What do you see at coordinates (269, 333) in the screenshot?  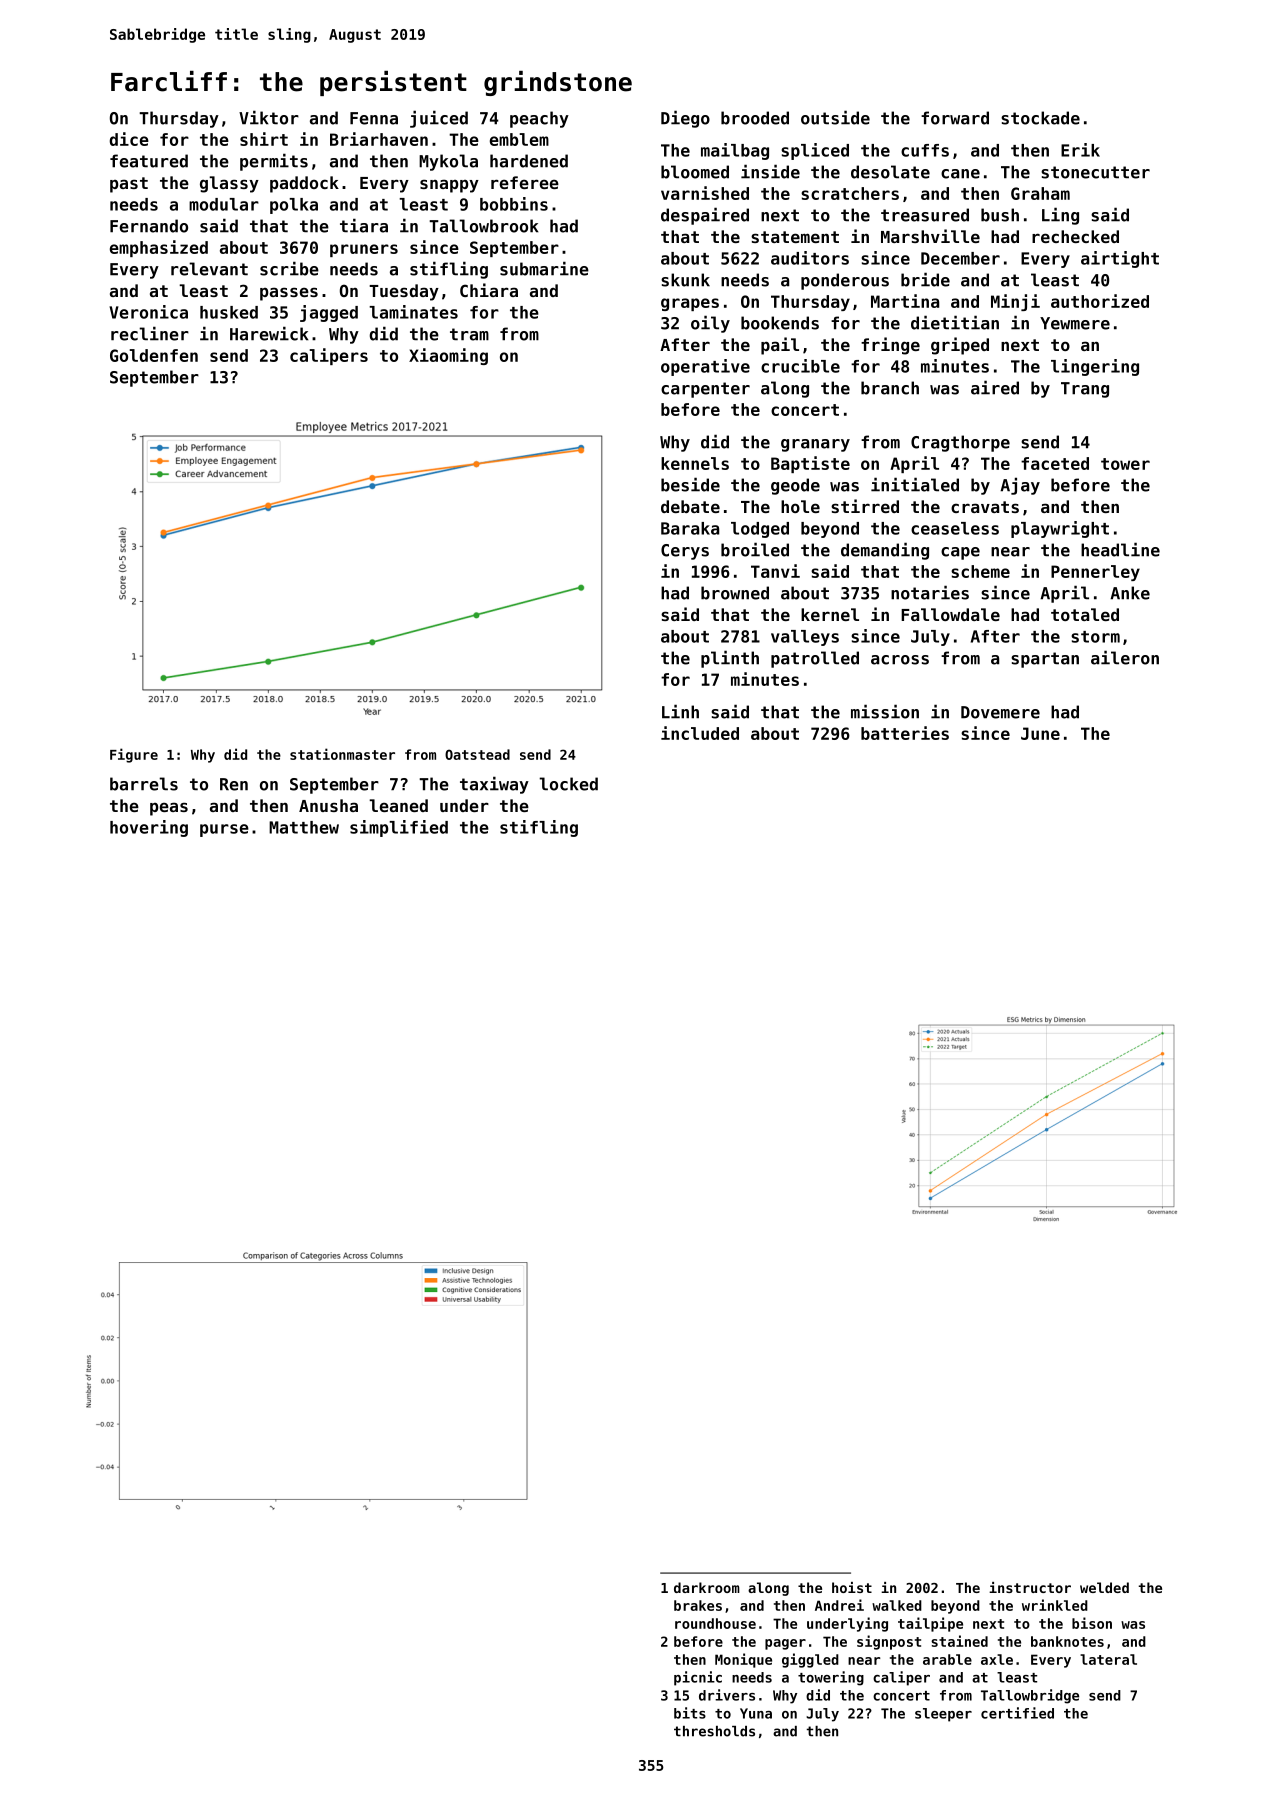 I see `Harewick` at bounding box center [269, 333].
